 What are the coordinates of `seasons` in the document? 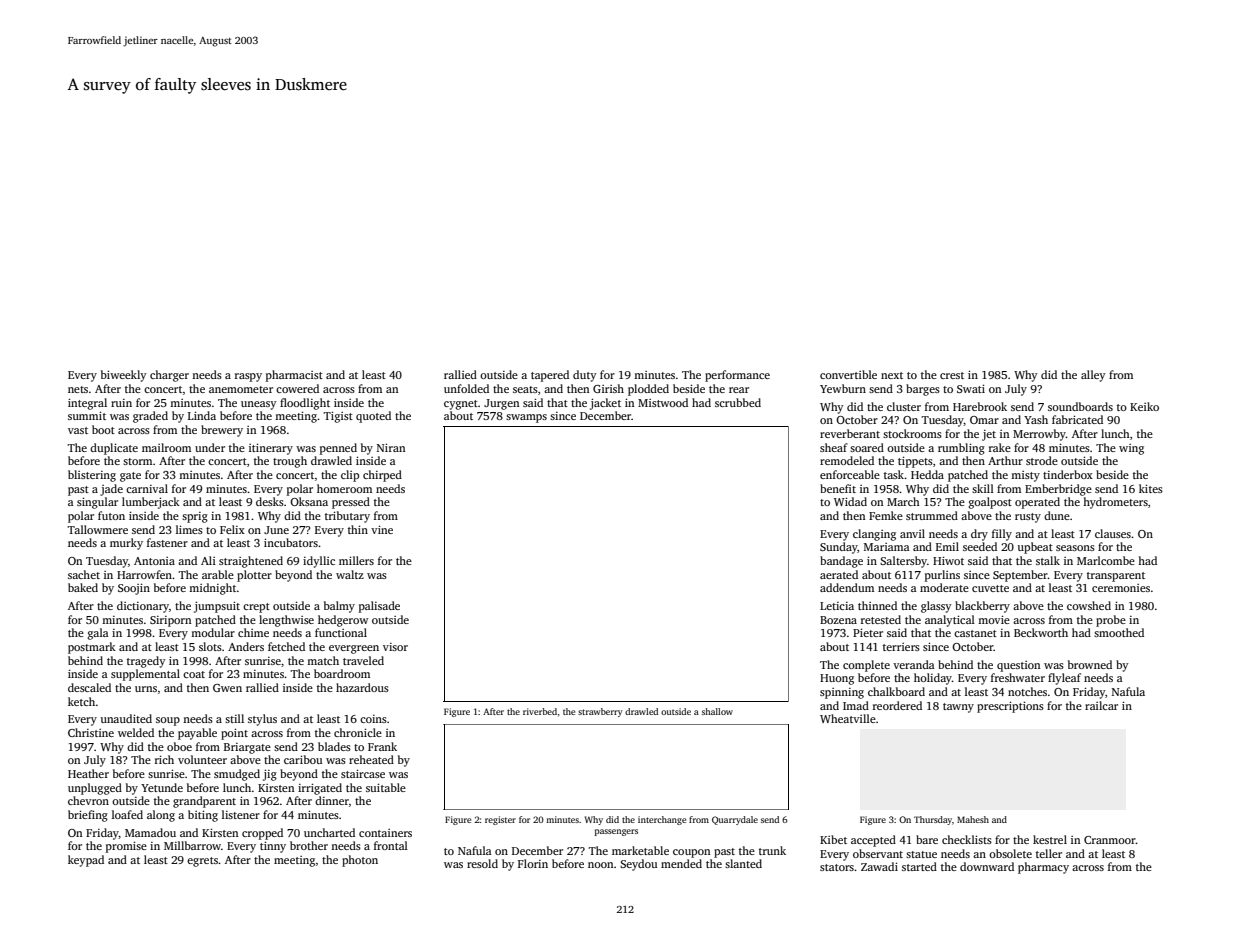 It's located at (1075, 548).
